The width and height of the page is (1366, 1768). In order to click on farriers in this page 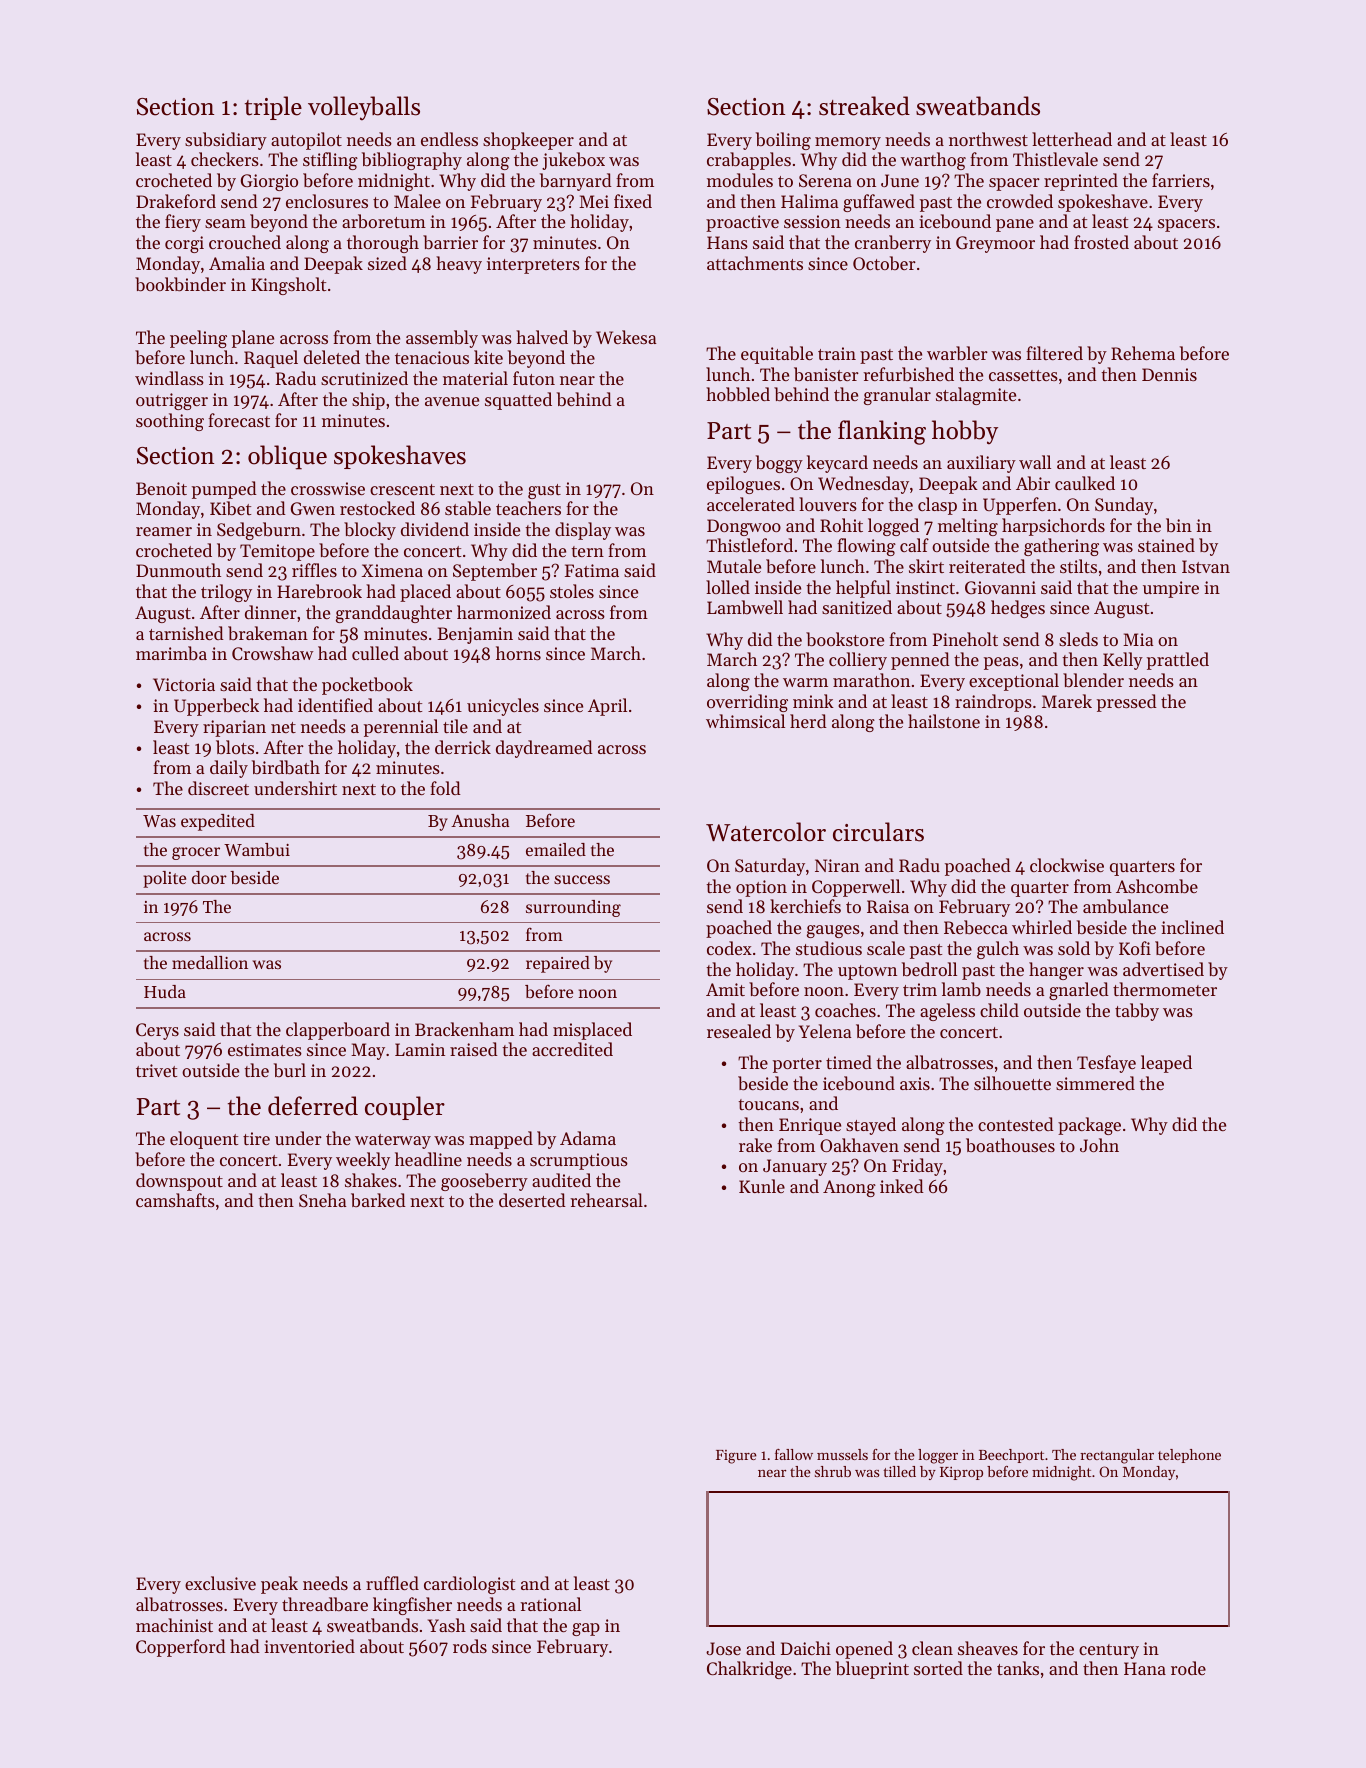, I will do `click(1181, 180)`.
